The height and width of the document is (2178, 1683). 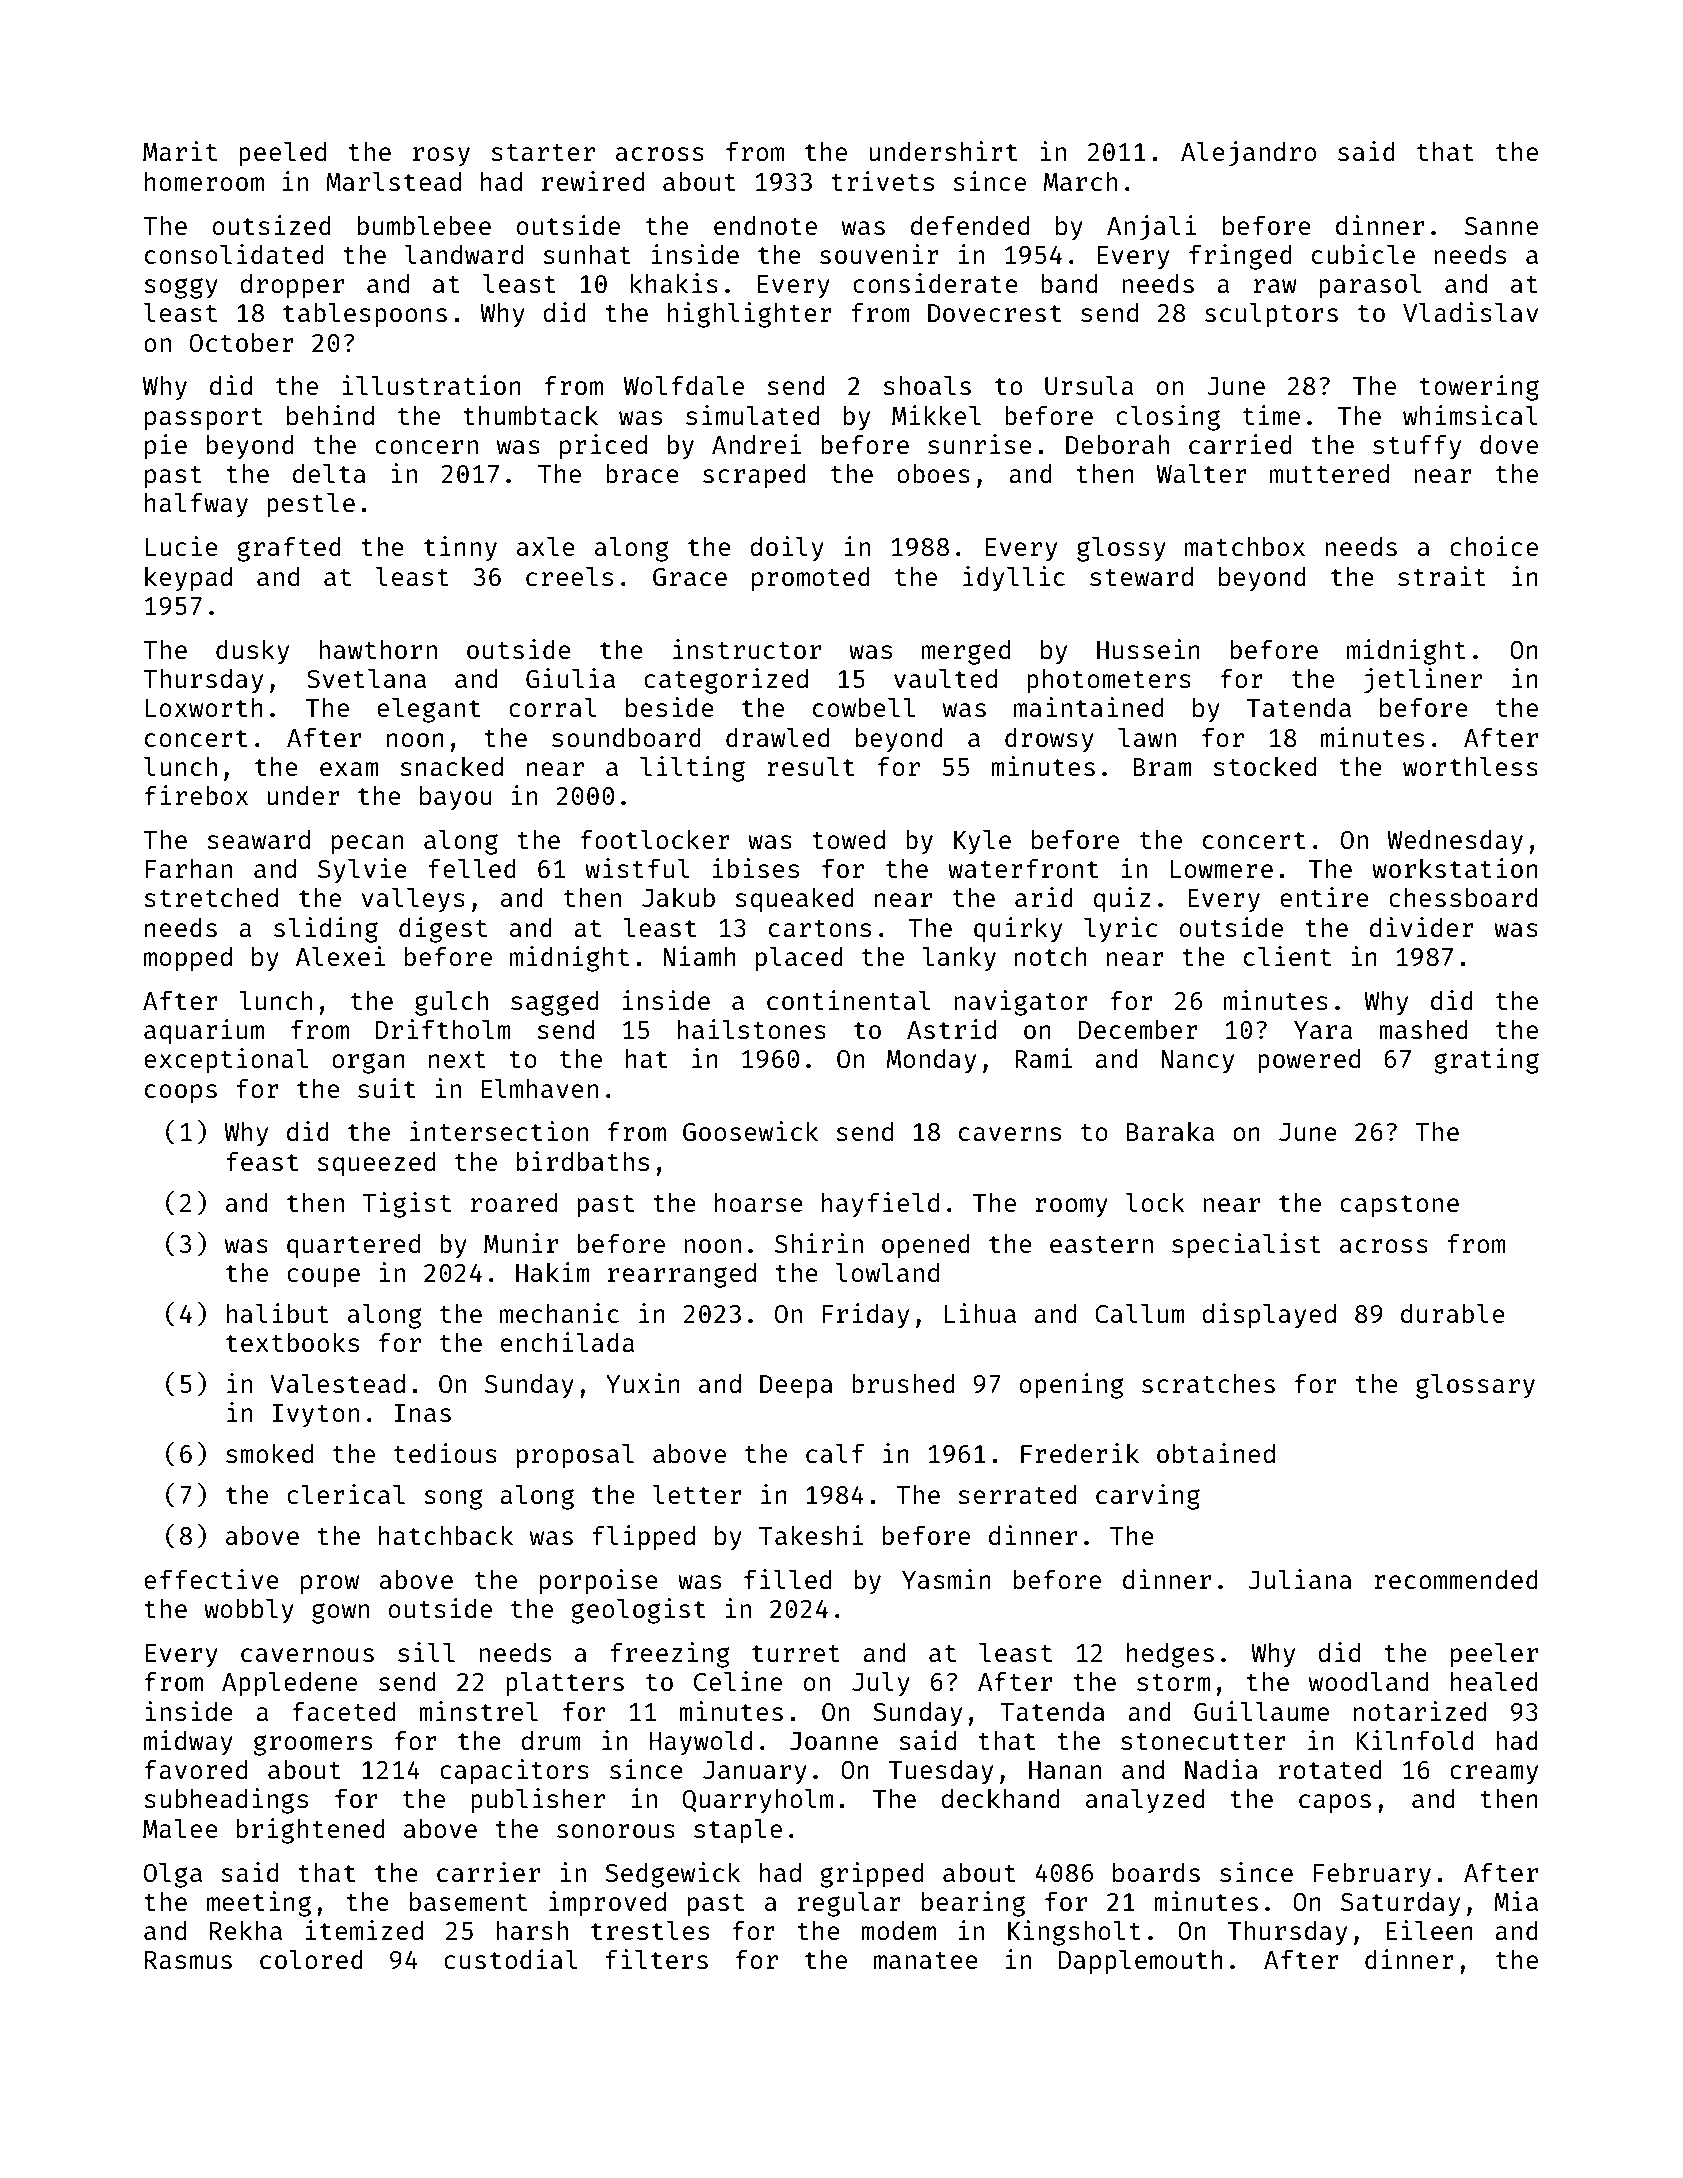 What do you see at coordinates (376, 1164) in the document?
I see `squeezed` at bounding box center [376, 1164].
